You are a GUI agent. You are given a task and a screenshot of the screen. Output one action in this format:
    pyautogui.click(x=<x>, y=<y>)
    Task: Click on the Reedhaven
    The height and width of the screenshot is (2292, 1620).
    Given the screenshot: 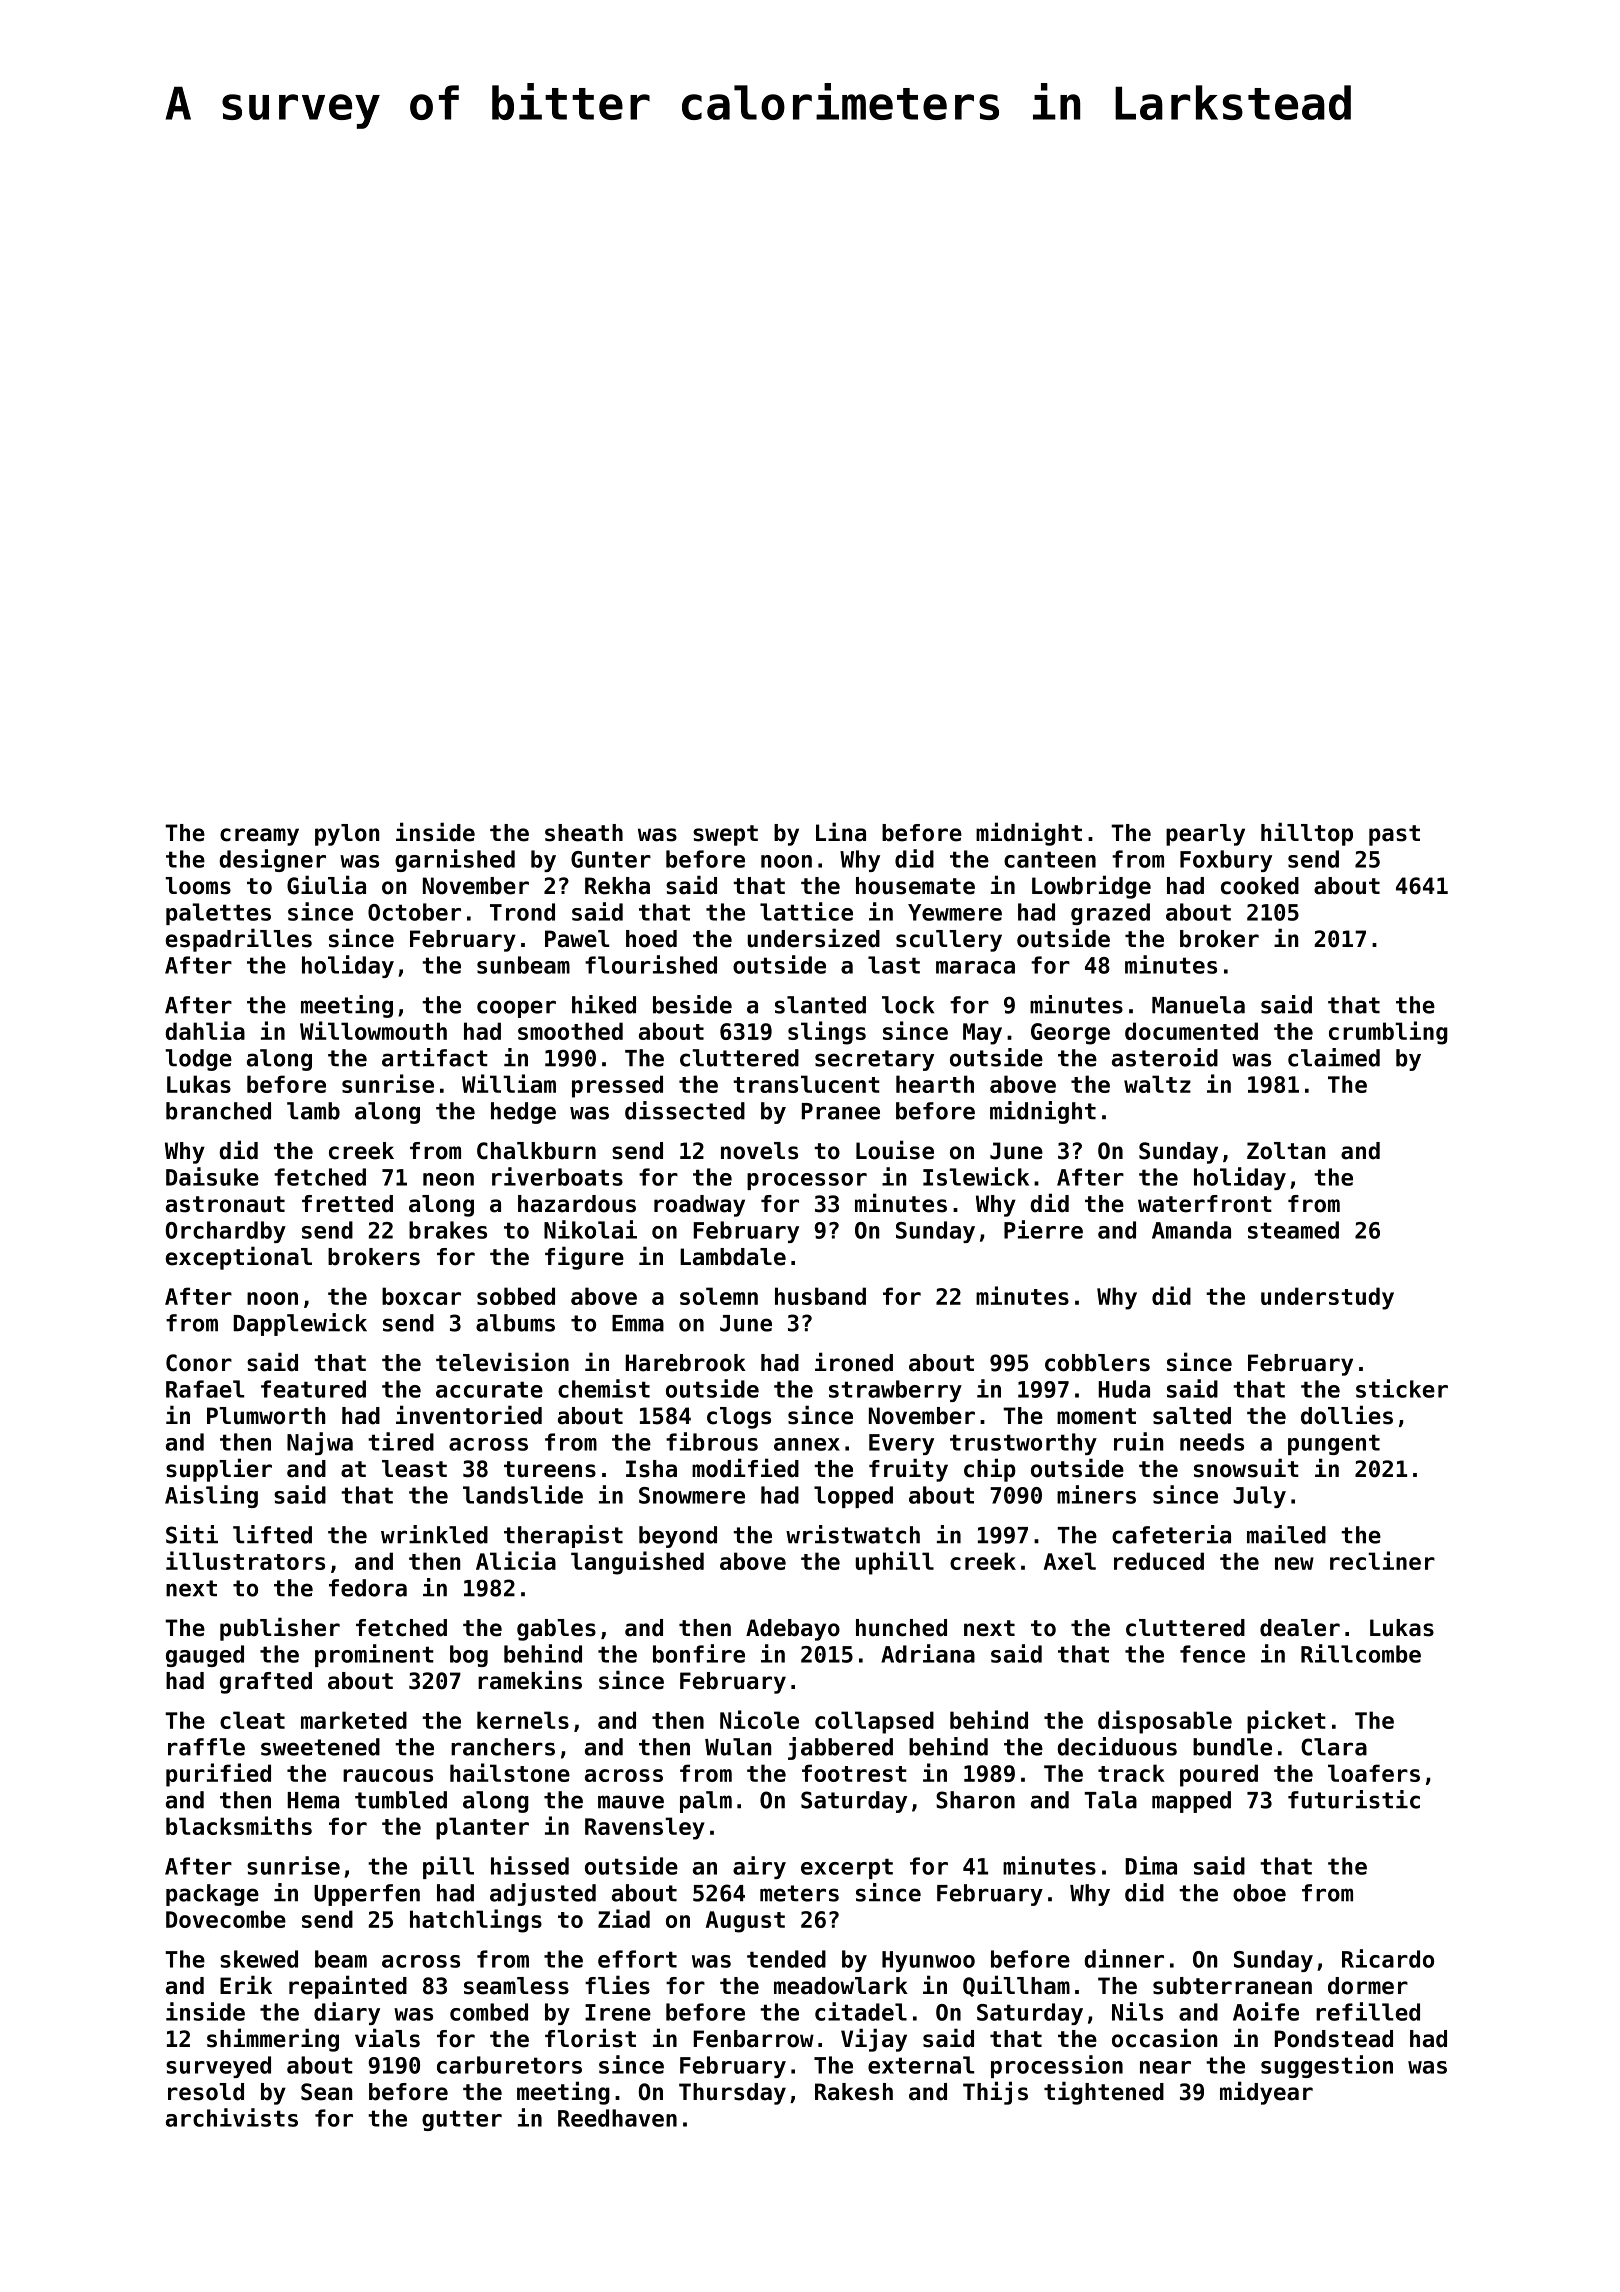 What is the action you would take?
    pyautogui.click(x=617, y=2118)
